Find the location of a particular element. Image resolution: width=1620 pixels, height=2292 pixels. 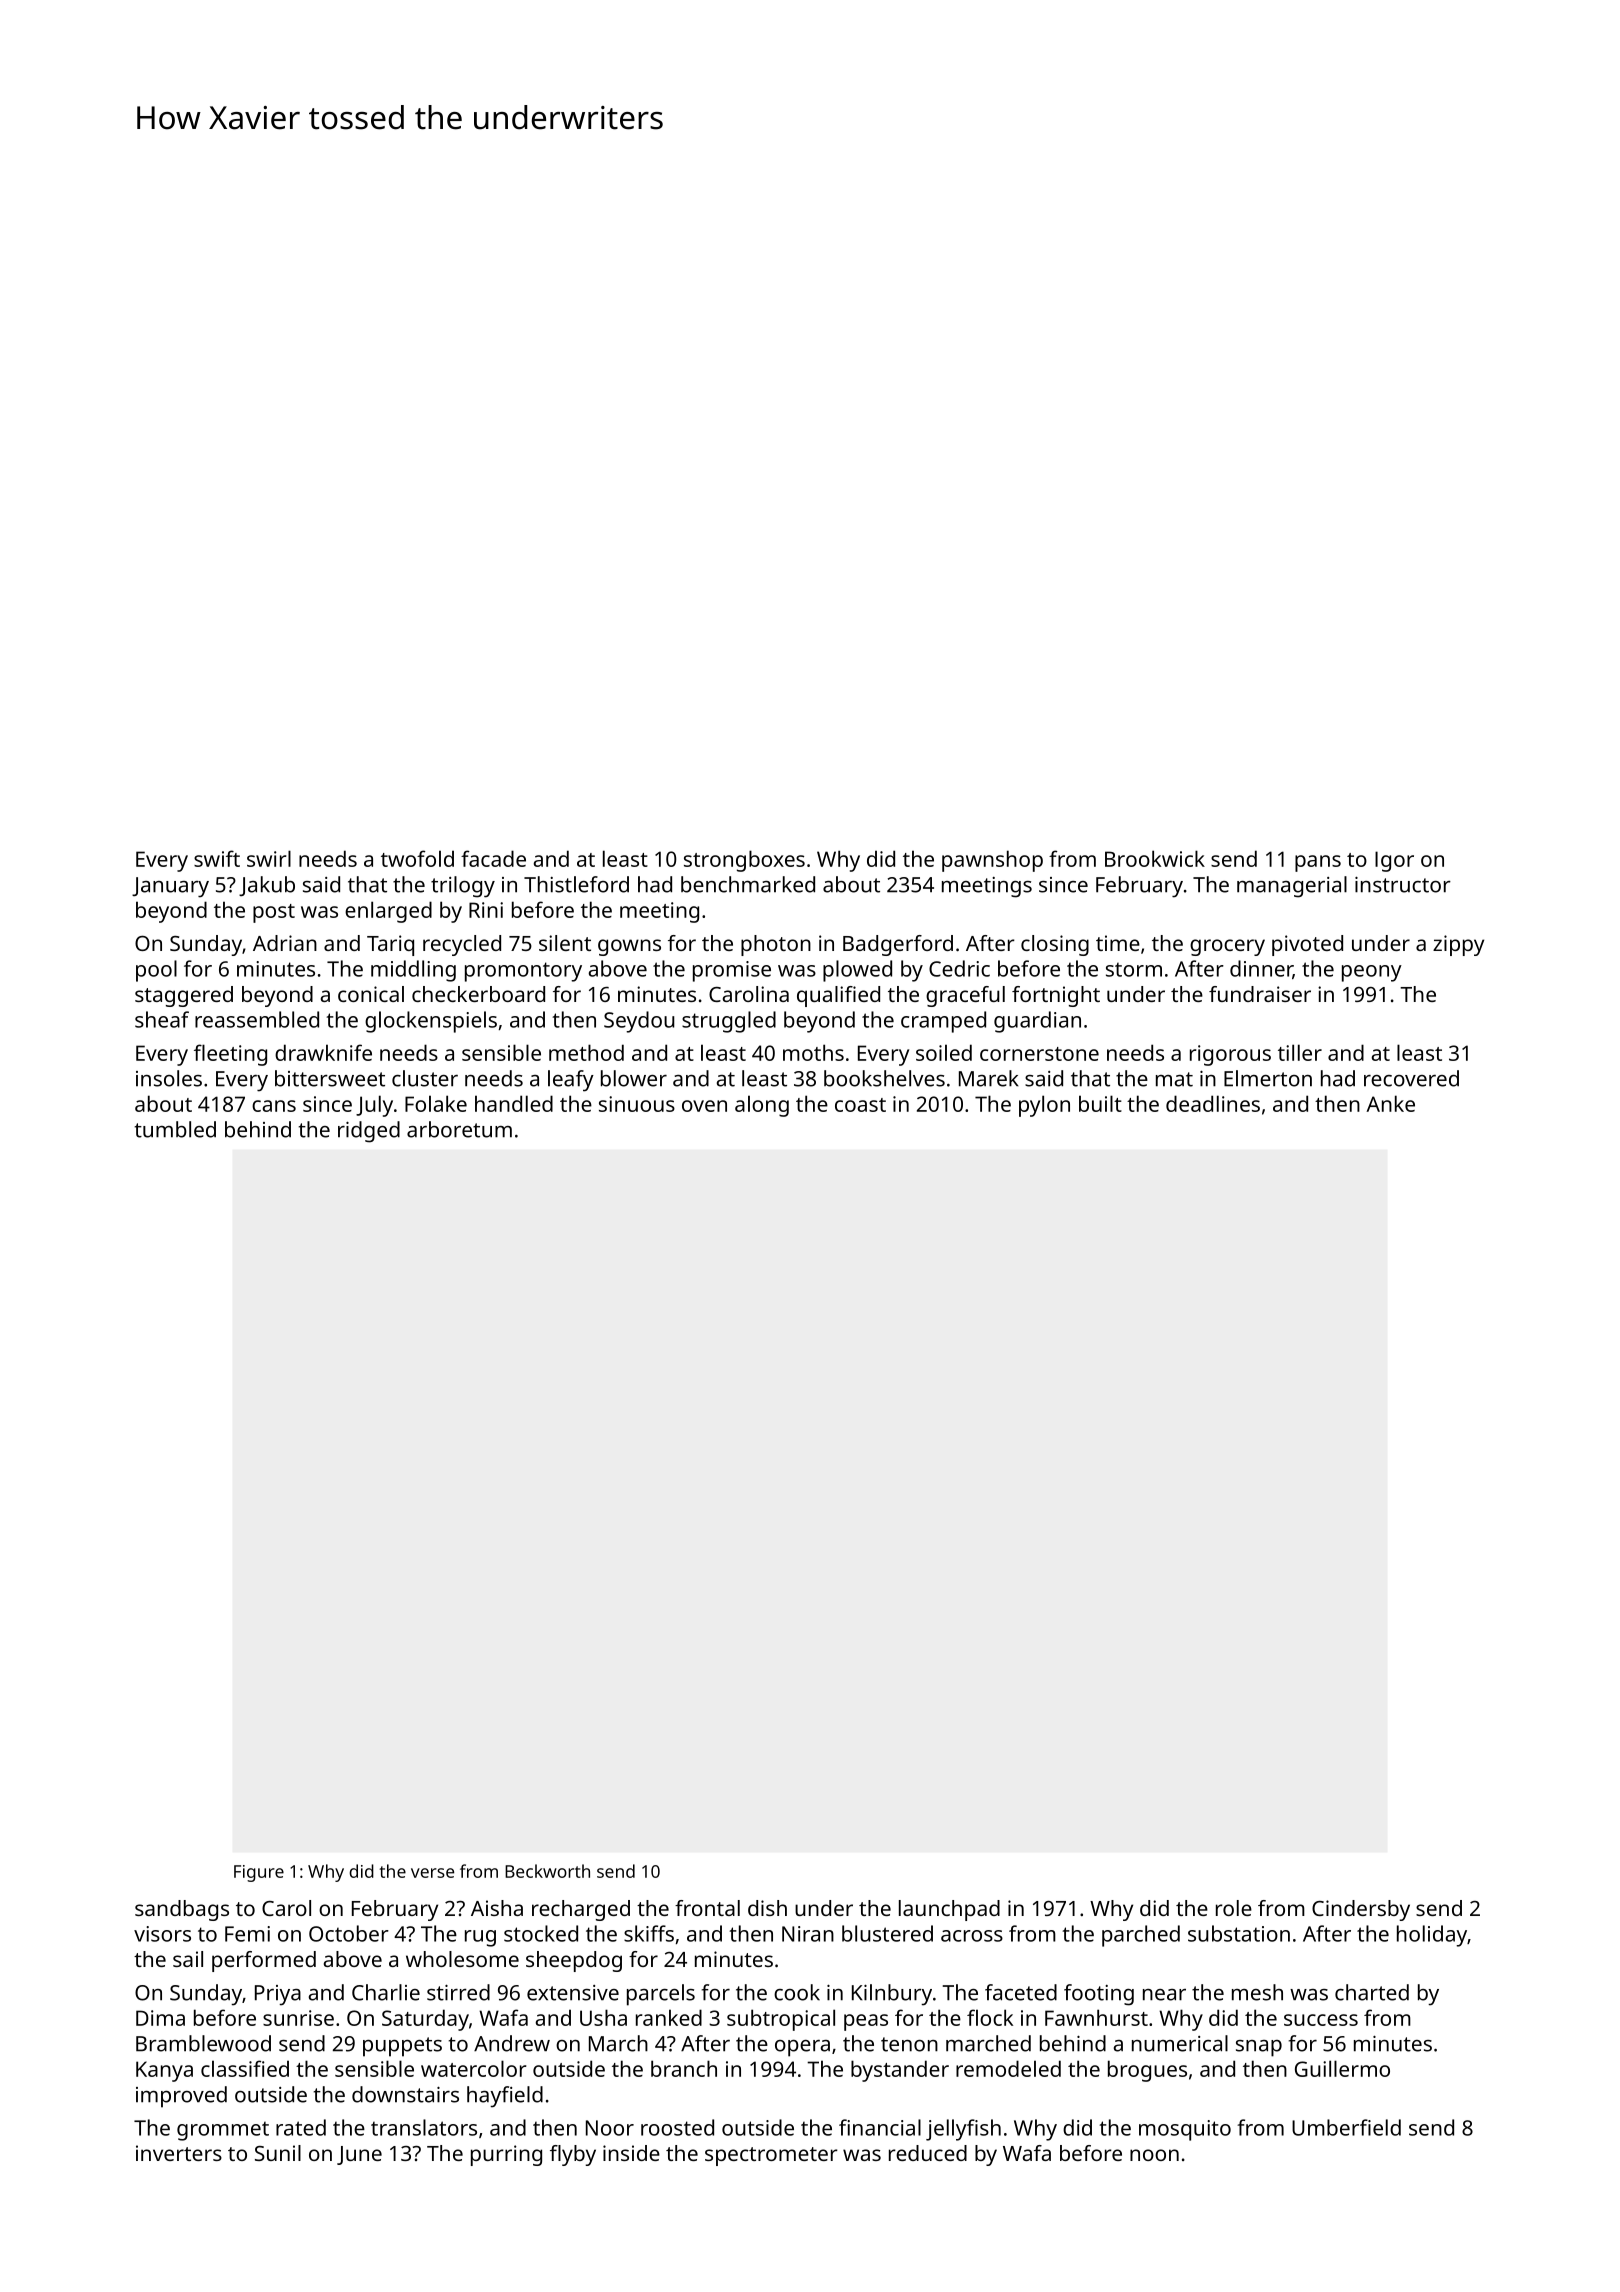

Sunil is located at coordinates (278, 2153).
